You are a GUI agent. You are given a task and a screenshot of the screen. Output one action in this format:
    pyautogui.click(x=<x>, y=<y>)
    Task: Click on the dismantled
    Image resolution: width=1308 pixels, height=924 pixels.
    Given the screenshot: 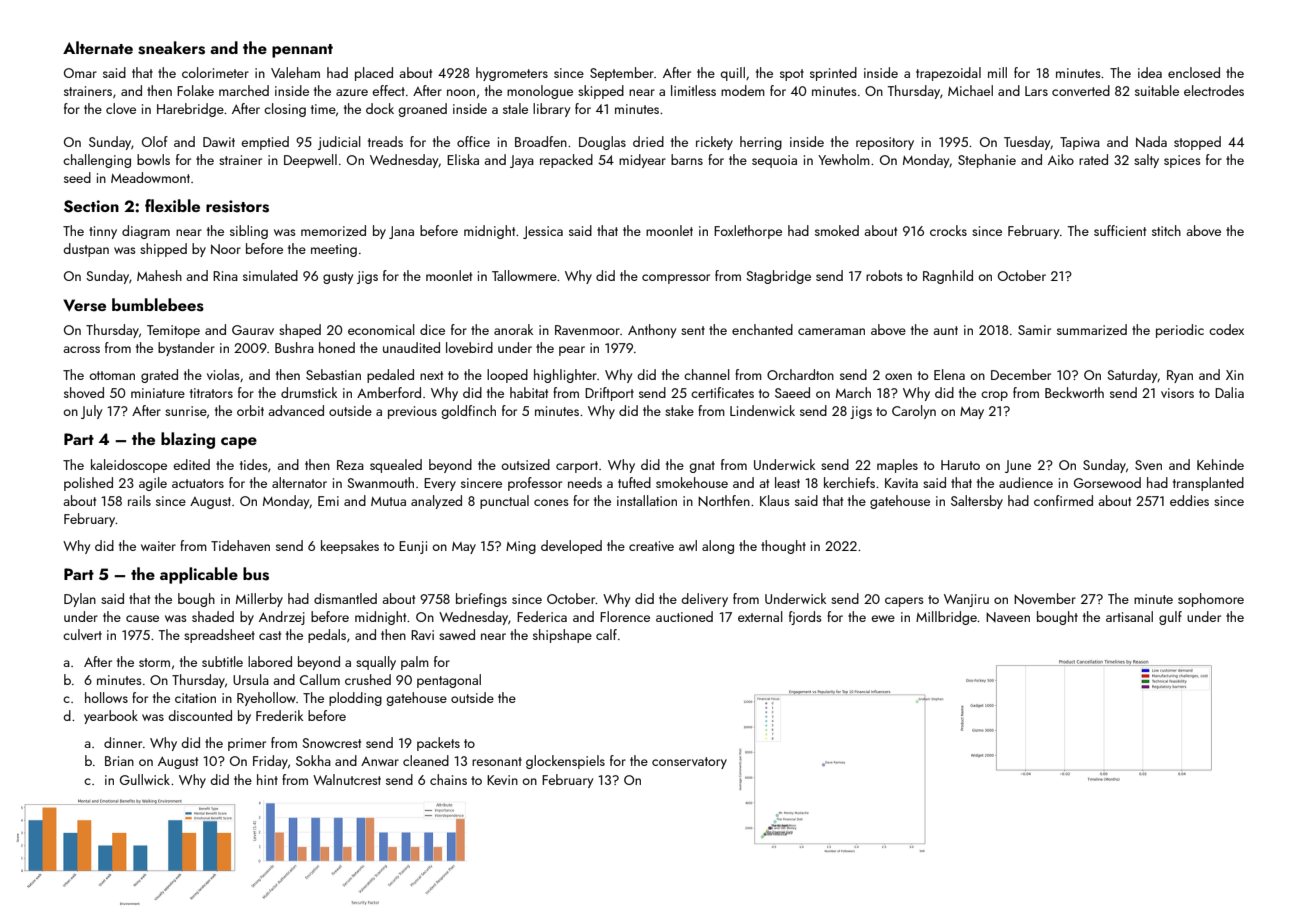 What is the action you would take?
    pyautogui.click(x=345, y=598)
